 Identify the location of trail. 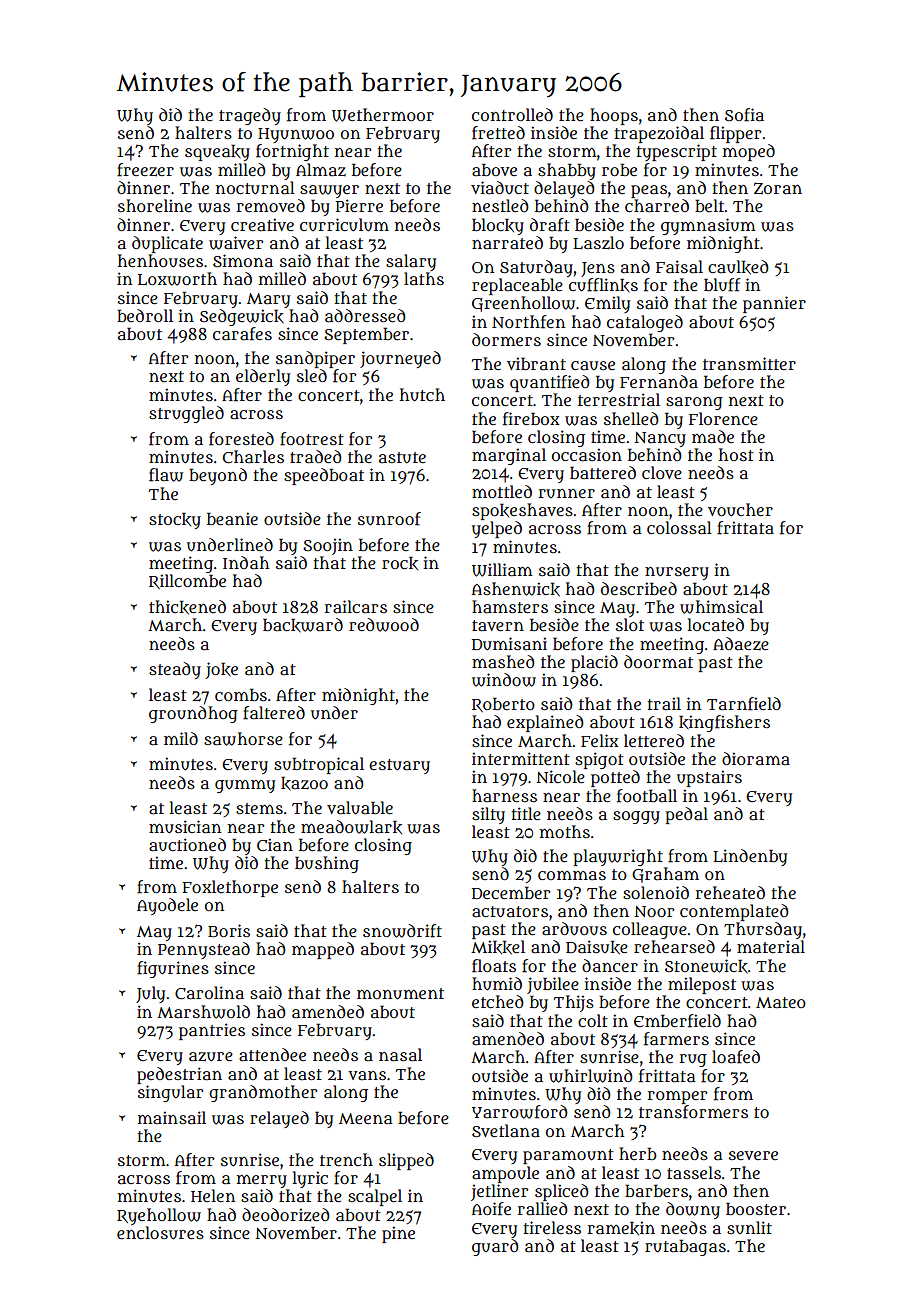
(664, 703).
